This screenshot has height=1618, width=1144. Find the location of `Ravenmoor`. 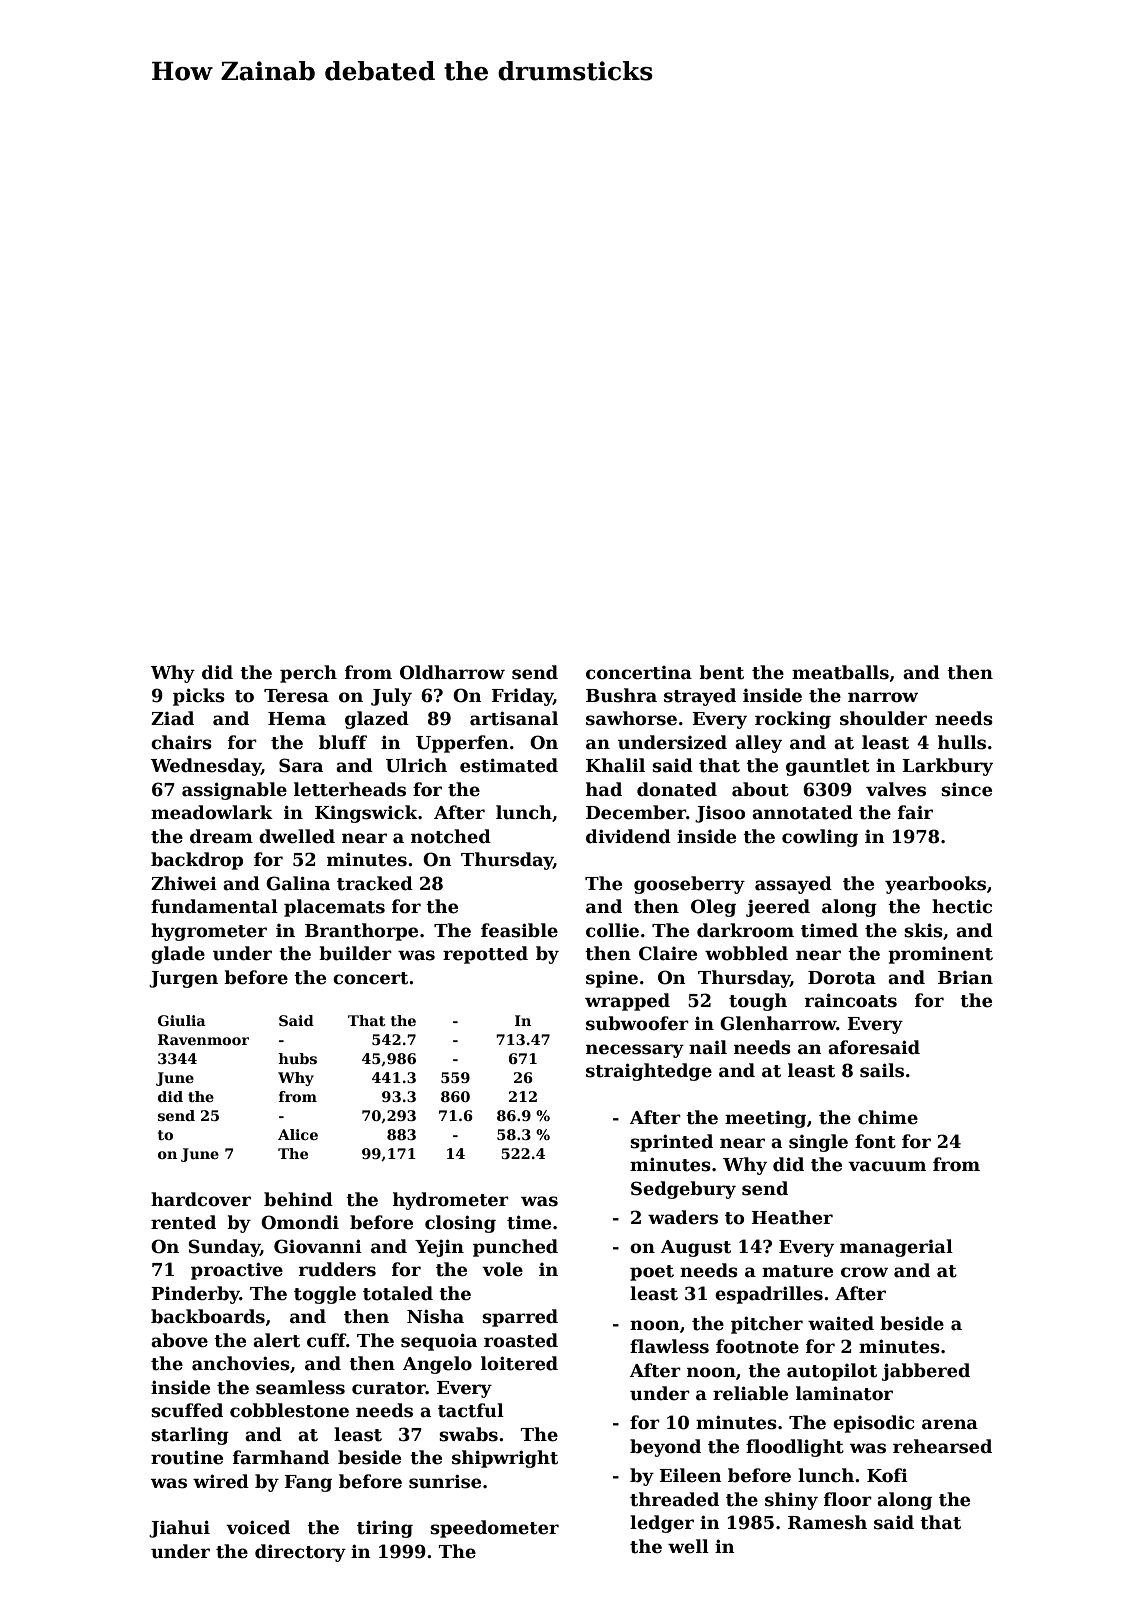

Ravenmoor is located at coordinates (203, 1039).
